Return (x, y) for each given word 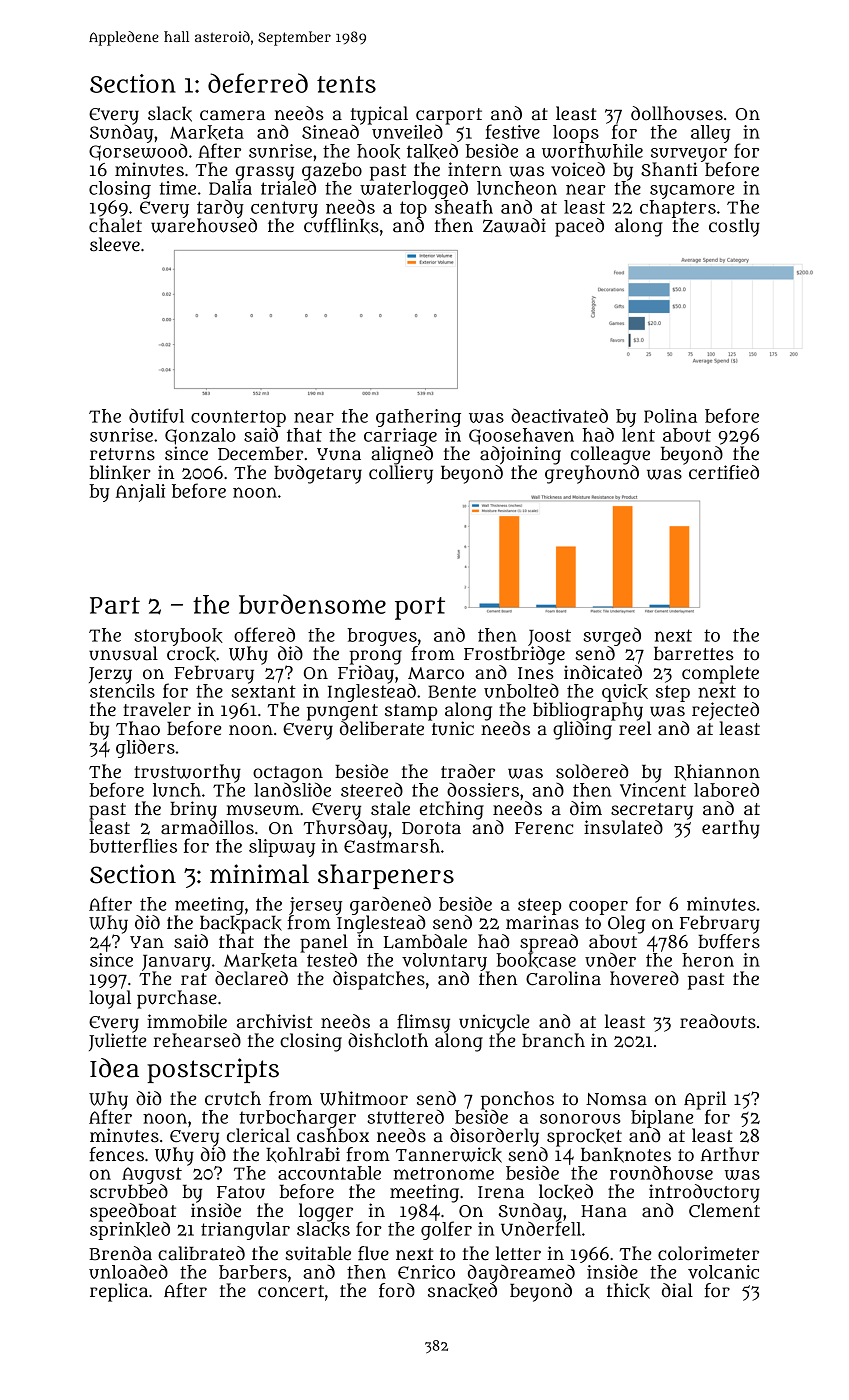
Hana (604, 1211)
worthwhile (592, 151)
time (177, 188)
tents (346, 84)
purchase (177, 999)
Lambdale (425, 941)
